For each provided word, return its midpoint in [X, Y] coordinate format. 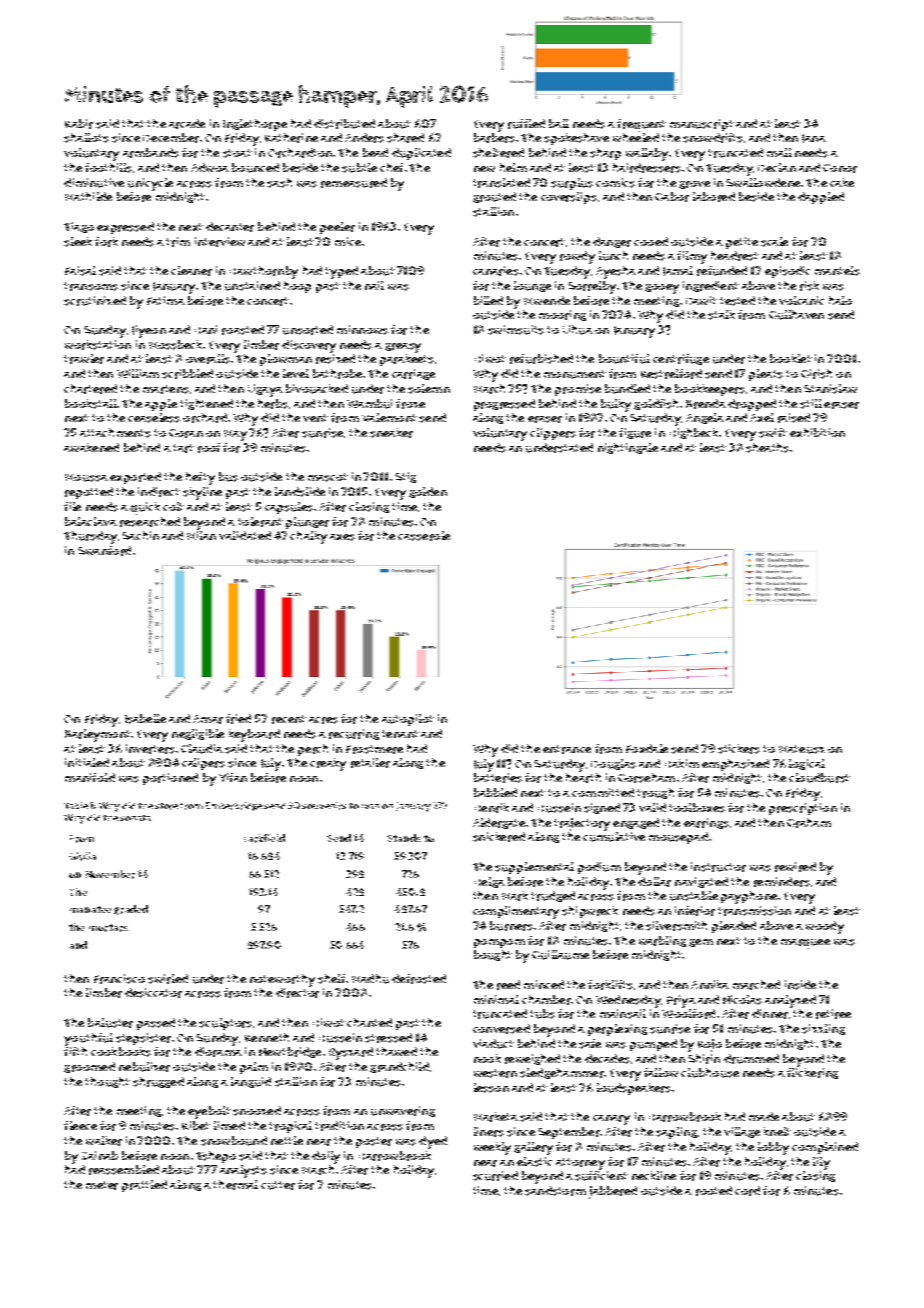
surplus [572, 184]
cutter [278, 1185]
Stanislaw [830, 389]
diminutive [94, 183]
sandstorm [555, 1191]
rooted [714, 1191]
